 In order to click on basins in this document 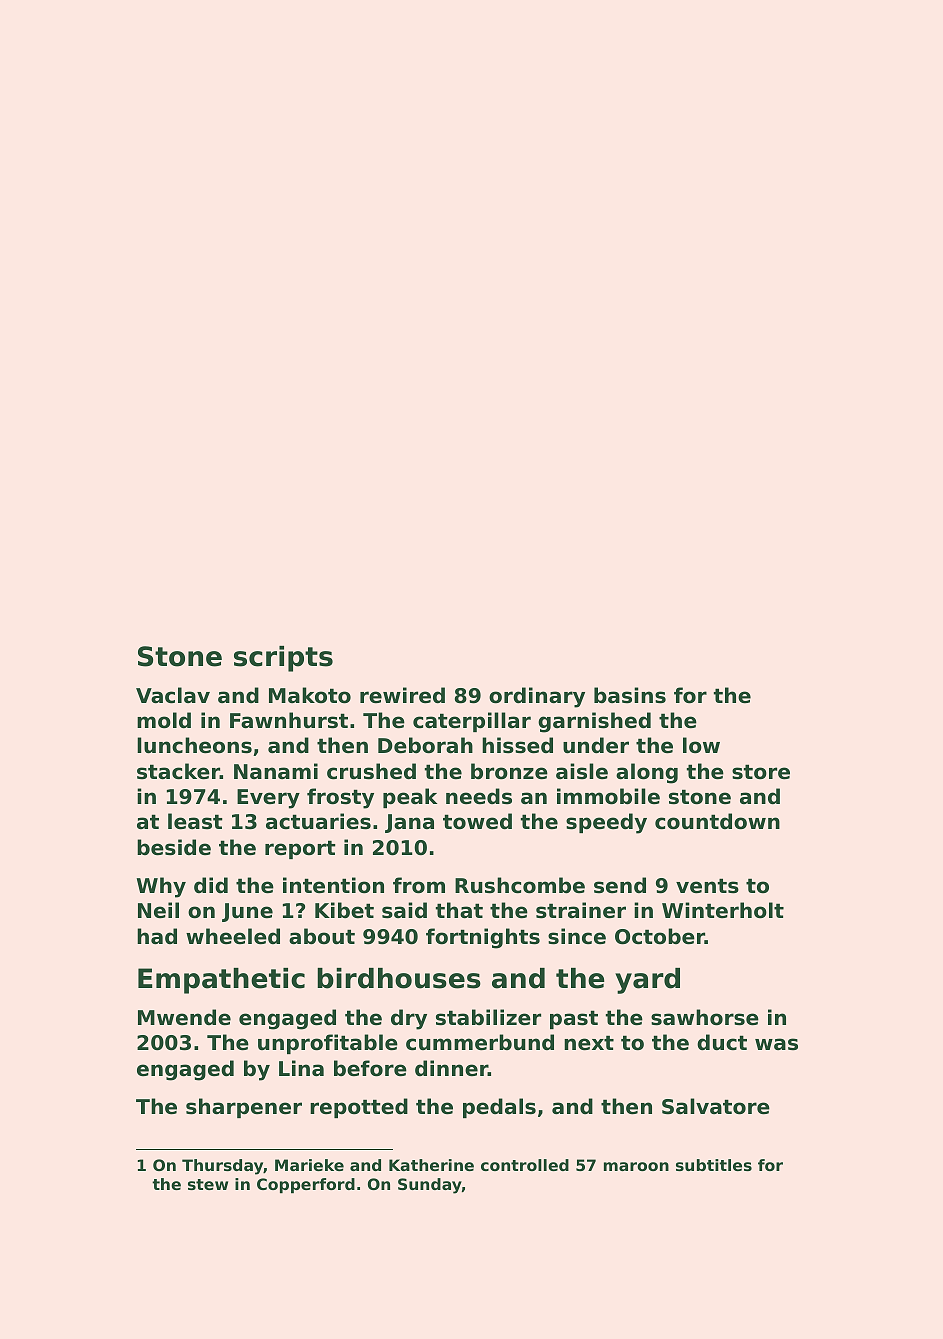, I will do `click(630, 695)`.
